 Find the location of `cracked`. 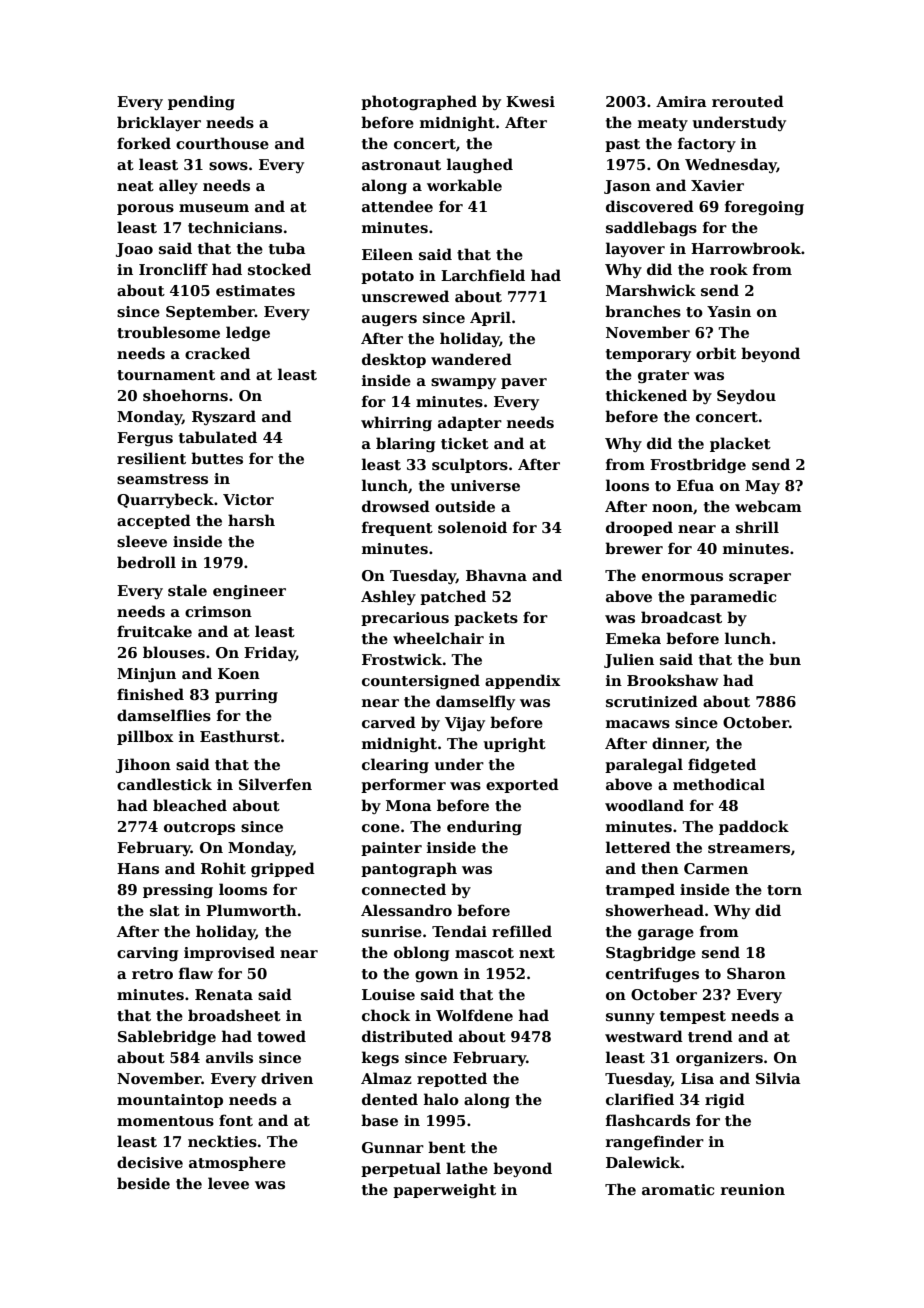

cracked is located at coordinates (217, 353).
